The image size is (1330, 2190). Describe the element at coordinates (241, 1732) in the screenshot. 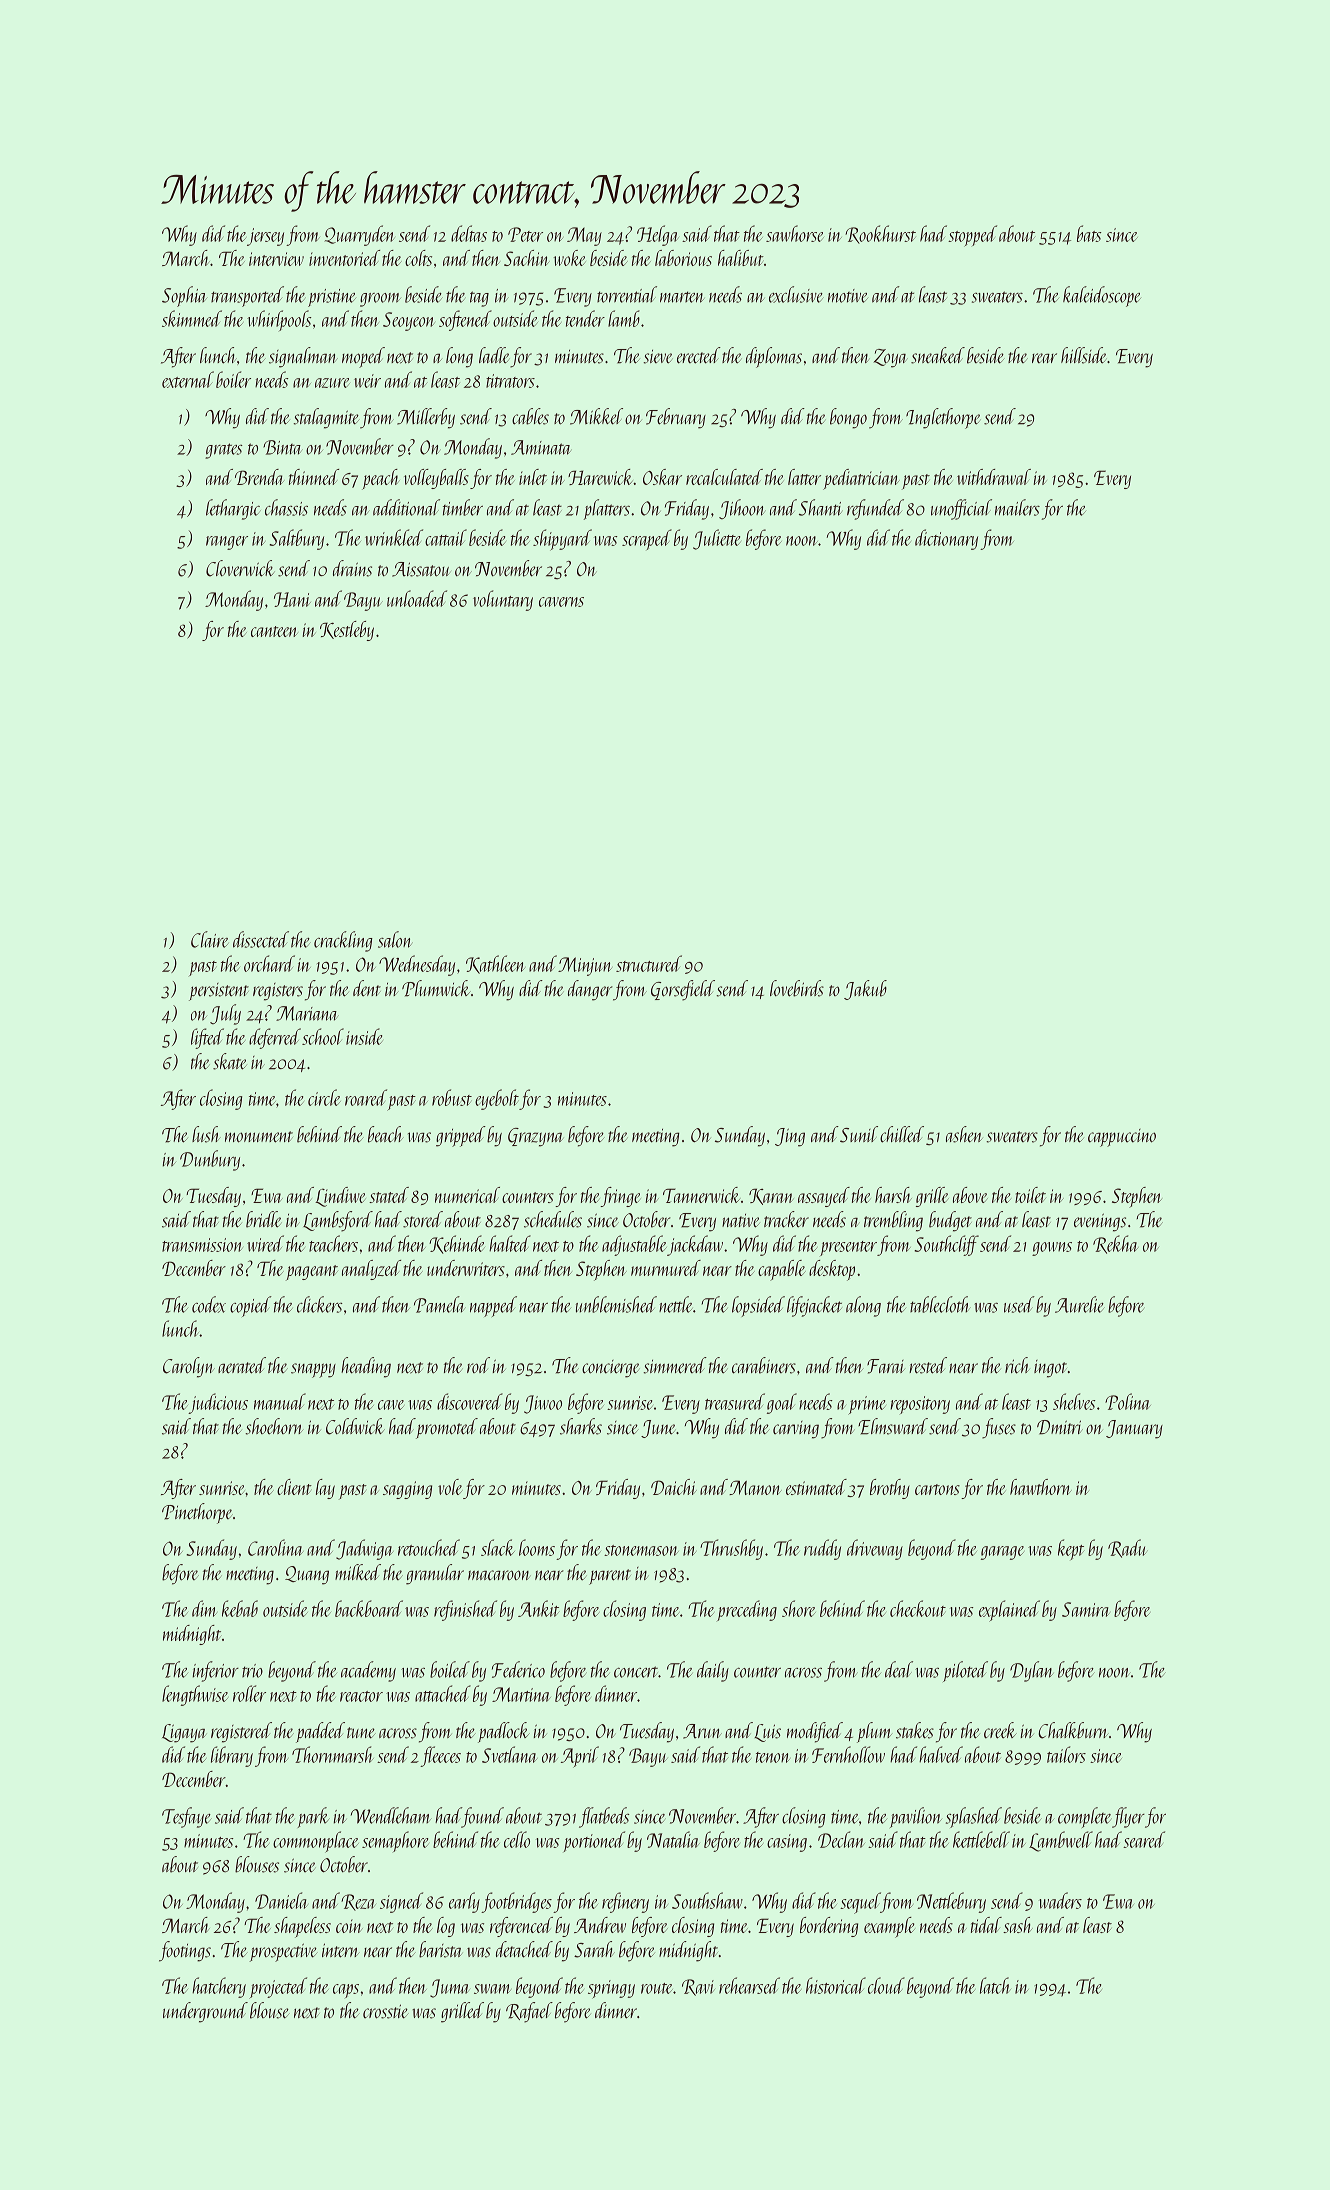

I see `registered` at that location.
